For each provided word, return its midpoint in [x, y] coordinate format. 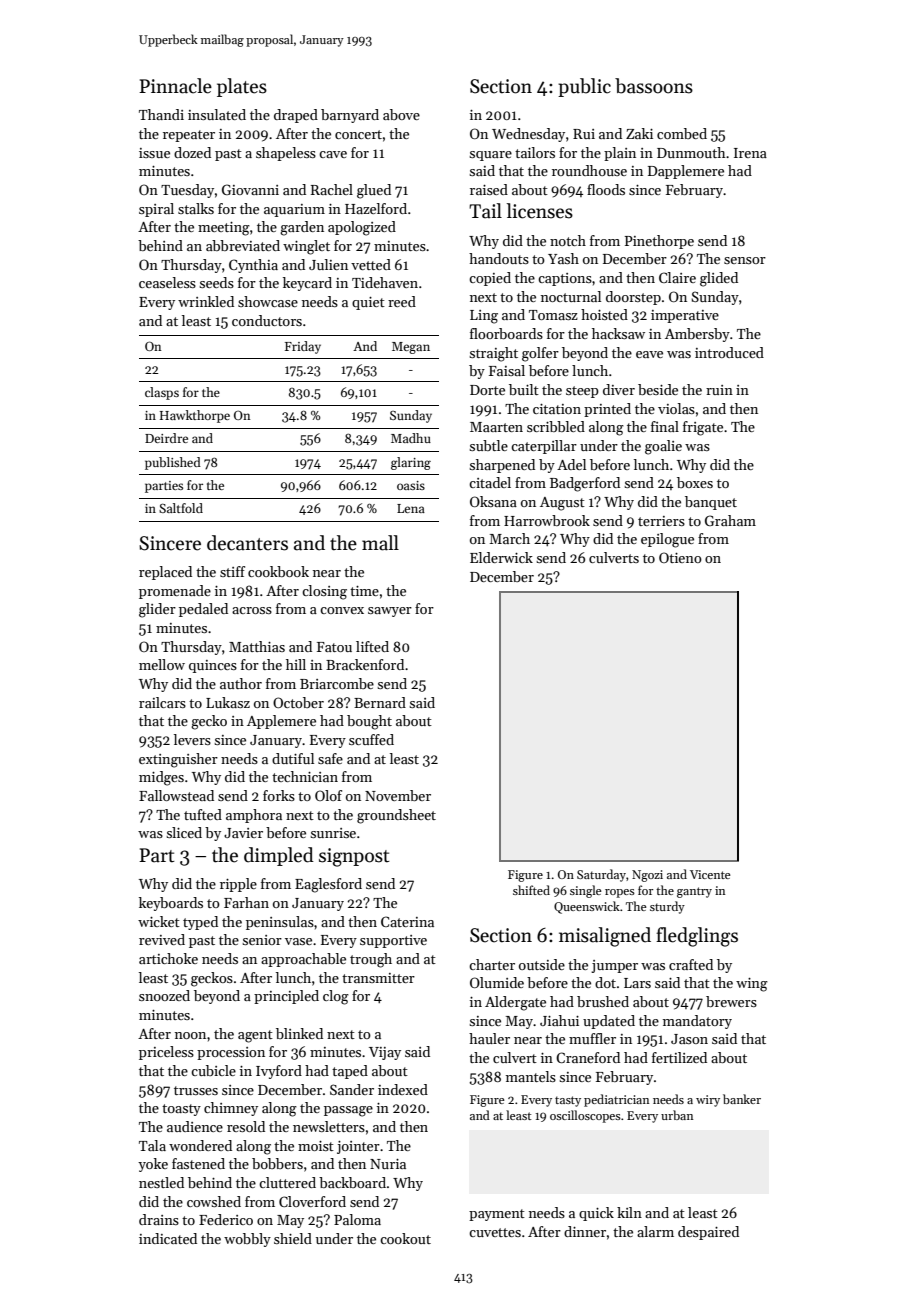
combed [682, 133]
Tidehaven [385, 282]
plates [242, 87]
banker [742, 1099]
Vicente [710, 874]
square [490, 156]
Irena [750, 153]
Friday [303, 347]
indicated [168, 1238]
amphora [254, 816]
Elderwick [501, 557]
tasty [568, 1101]
